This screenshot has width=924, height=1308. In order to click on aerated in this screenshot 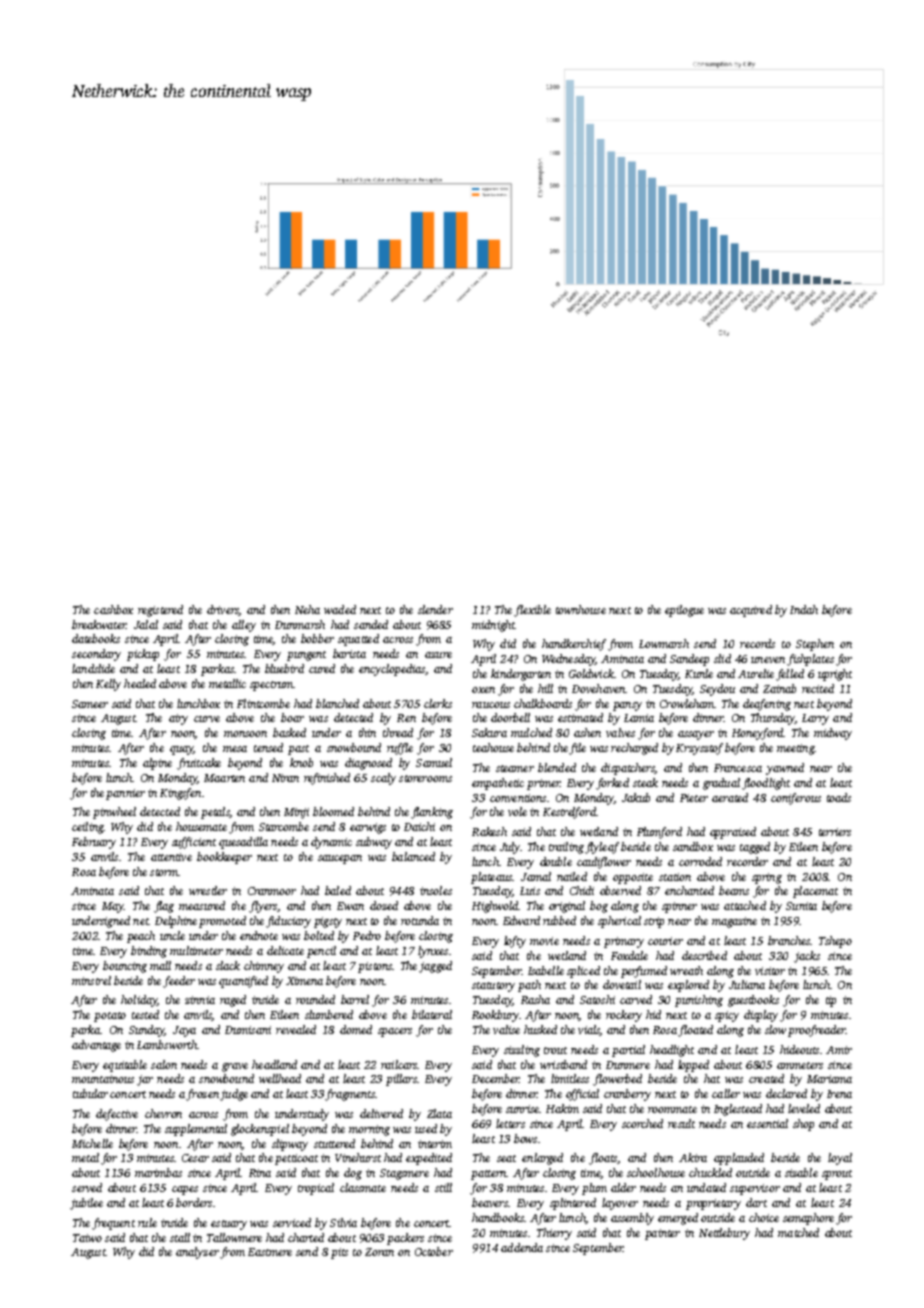, I will do `click(730, 797)`.
